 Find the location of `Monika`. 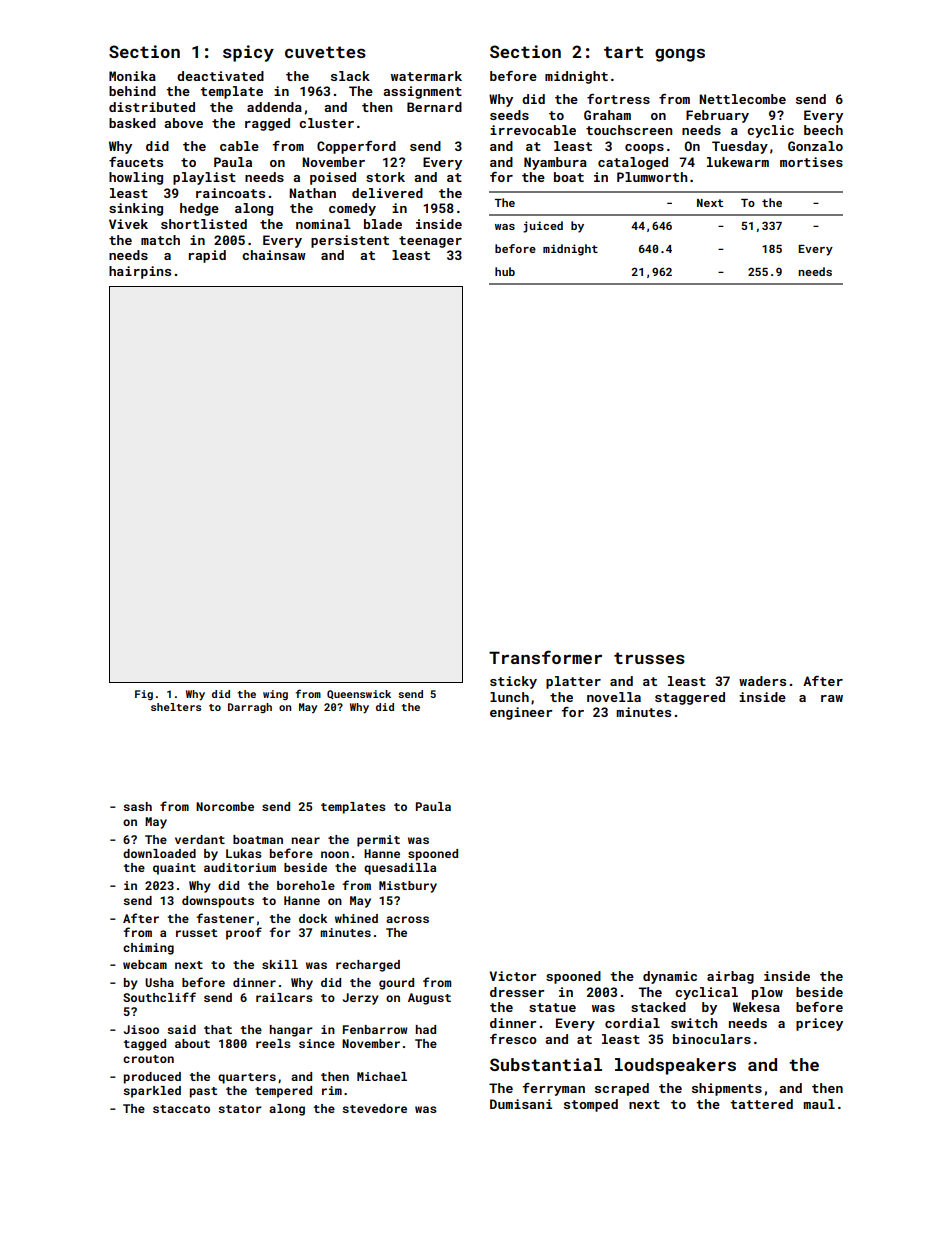

Monika is located at coordinates (132, 76).
